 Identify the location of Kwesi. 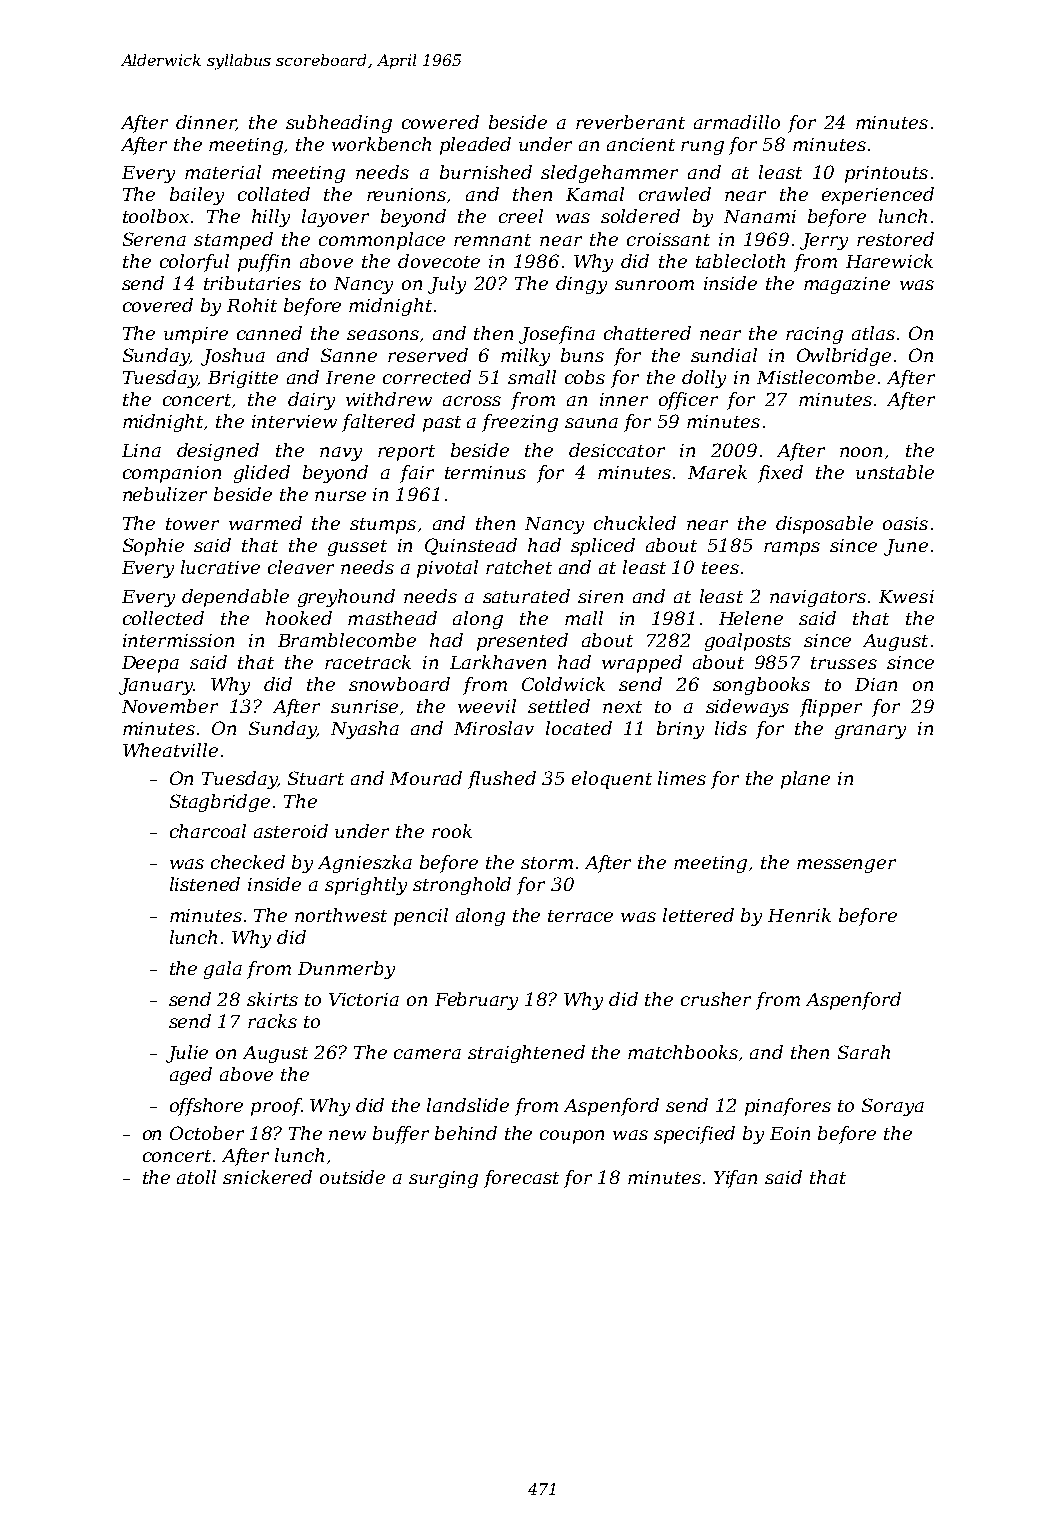
(906, 596).
